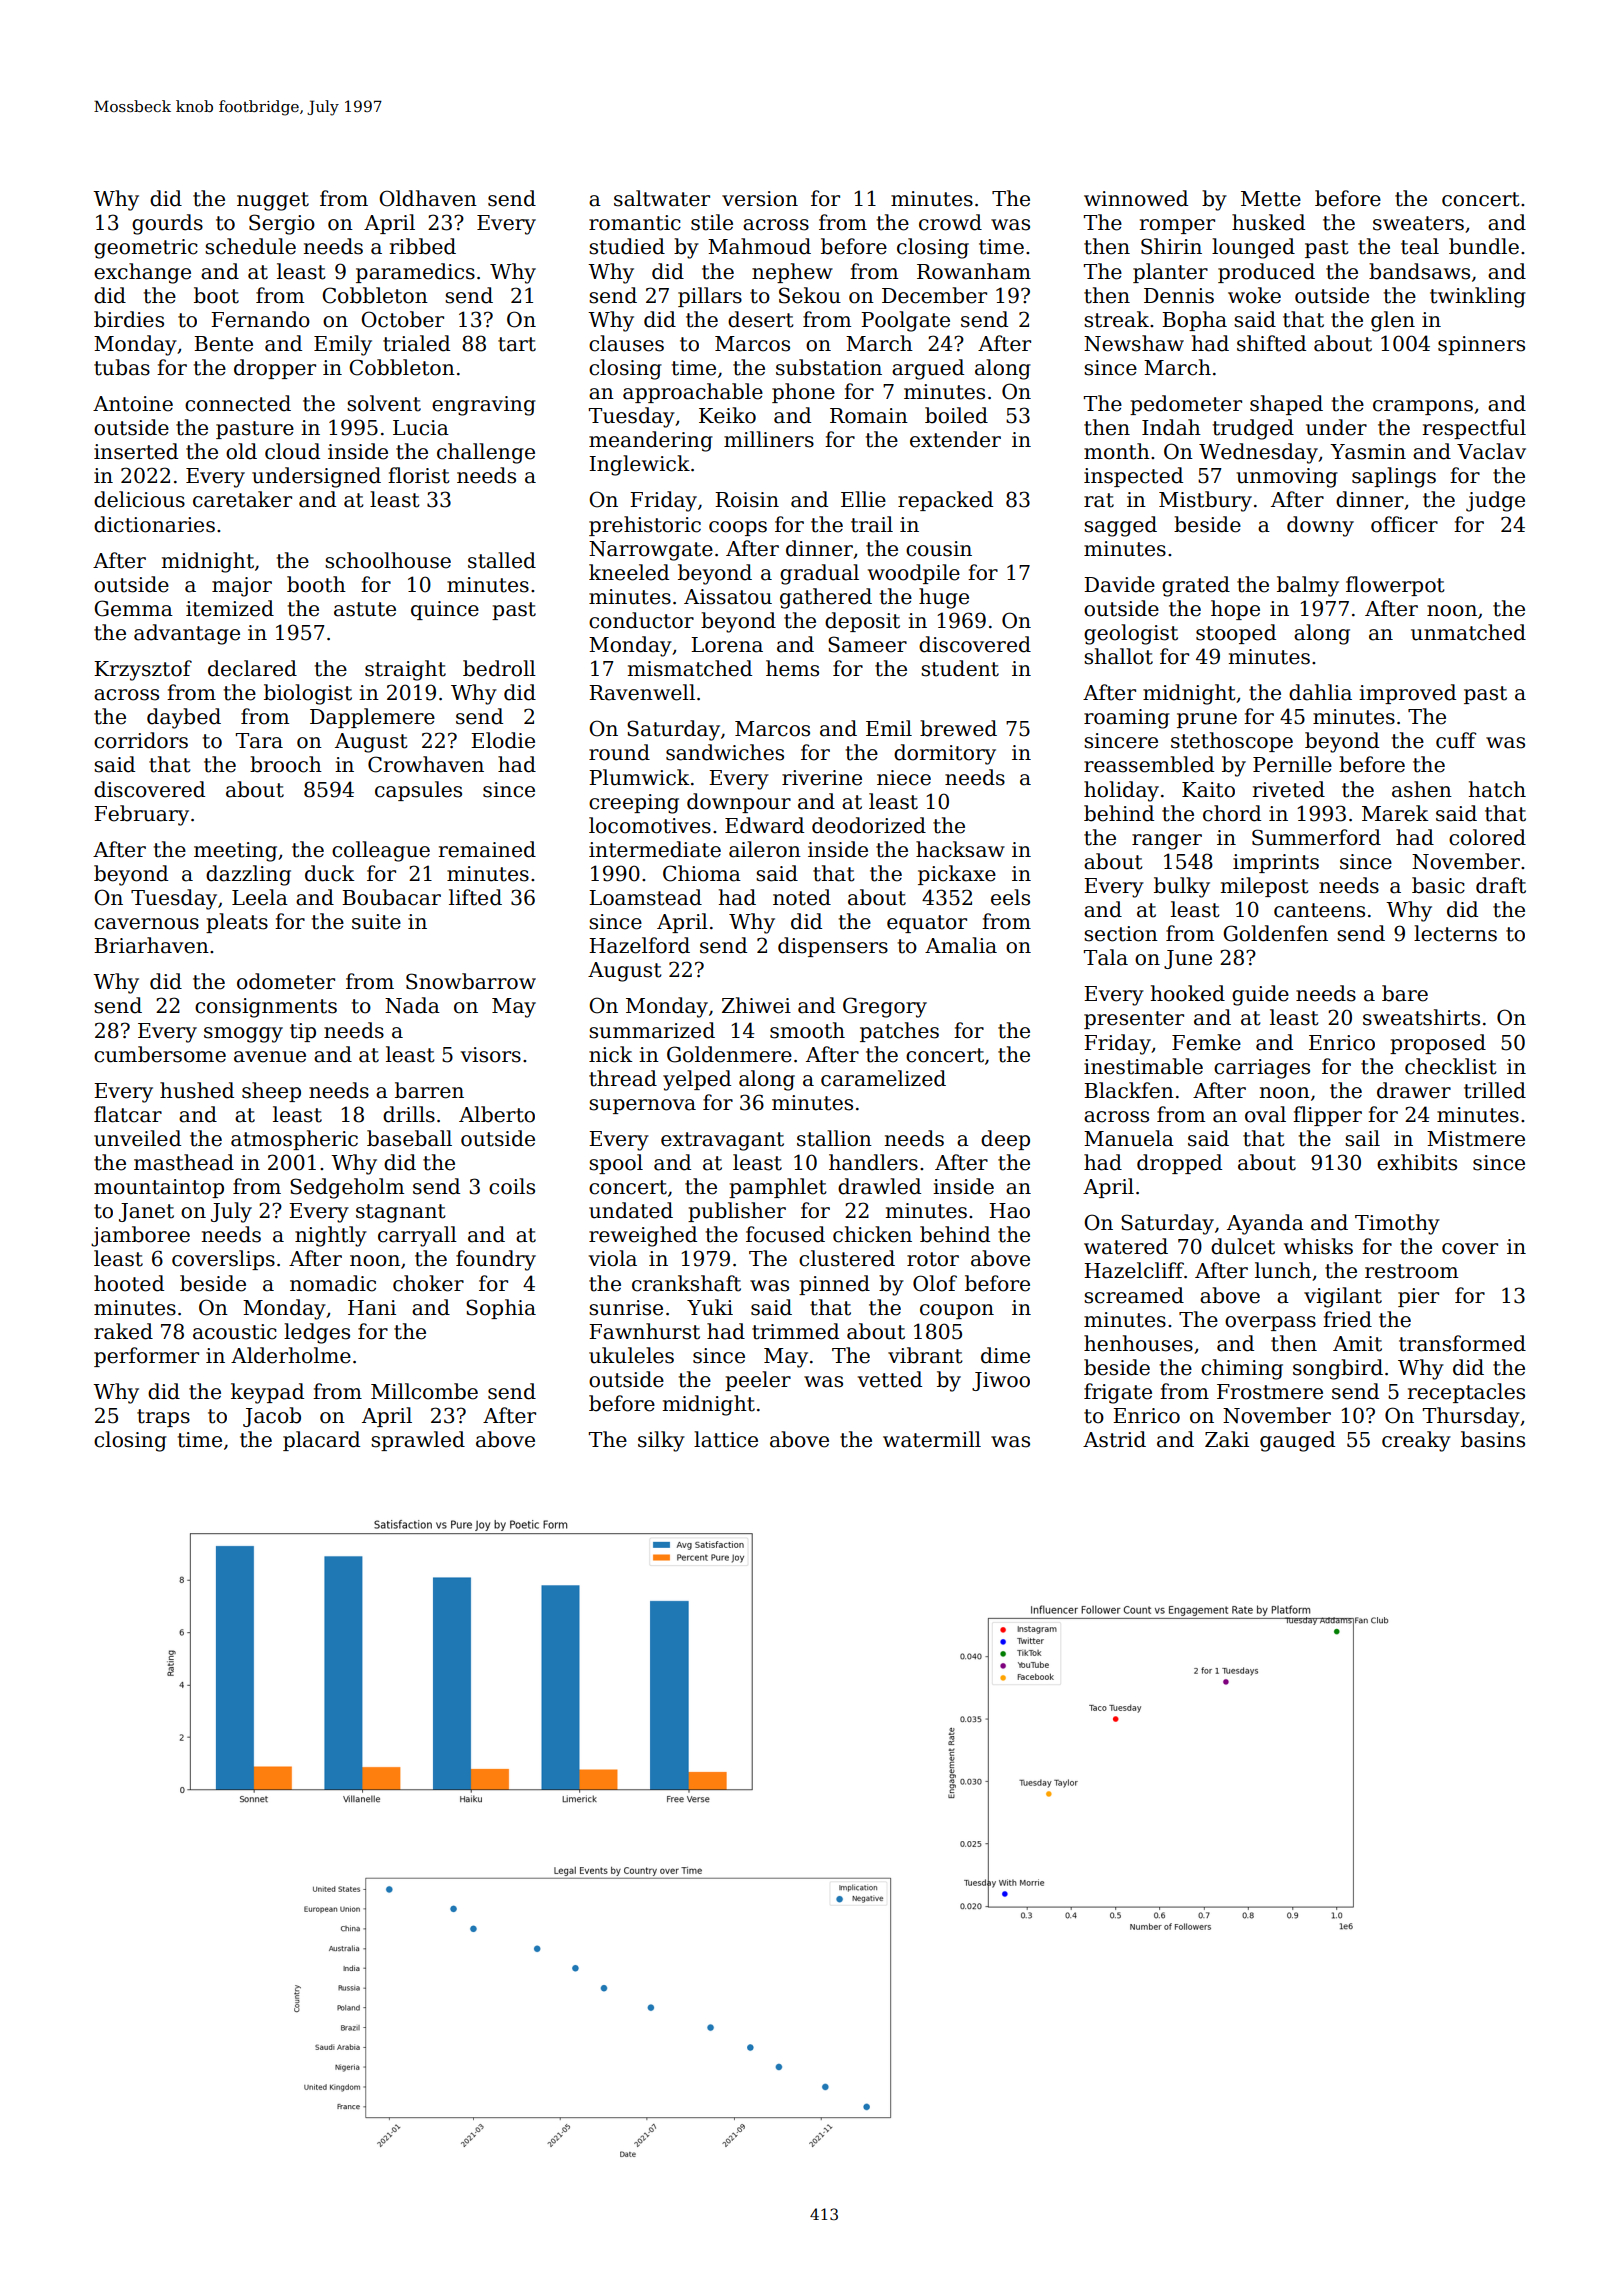  What do you see at coordinates (819, 574) in the screenshot?
I see `gradual` at bounding box center [819, 574].
